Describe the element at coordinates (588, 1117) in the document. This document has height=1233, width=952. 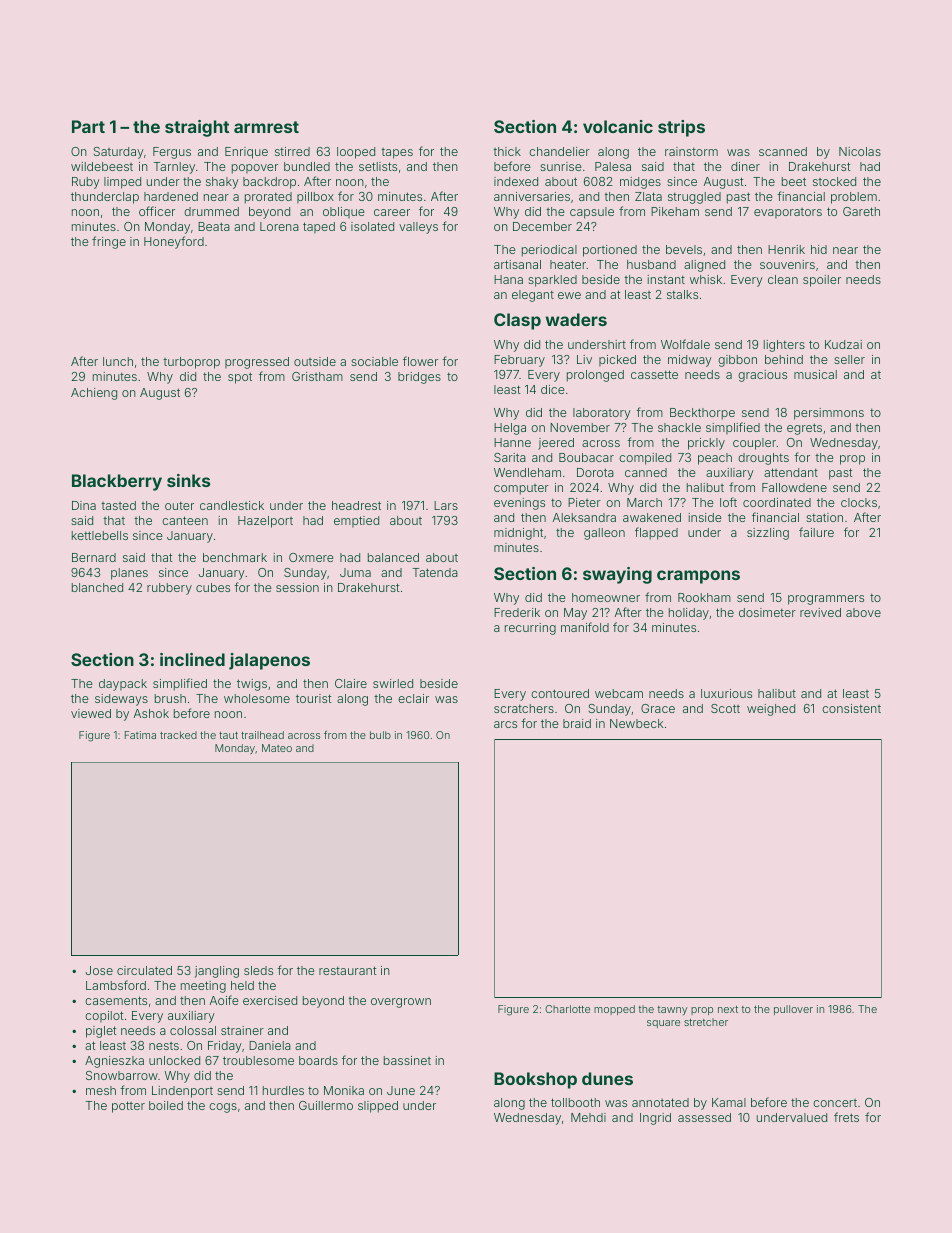
I see `Mehdi` at that location.
